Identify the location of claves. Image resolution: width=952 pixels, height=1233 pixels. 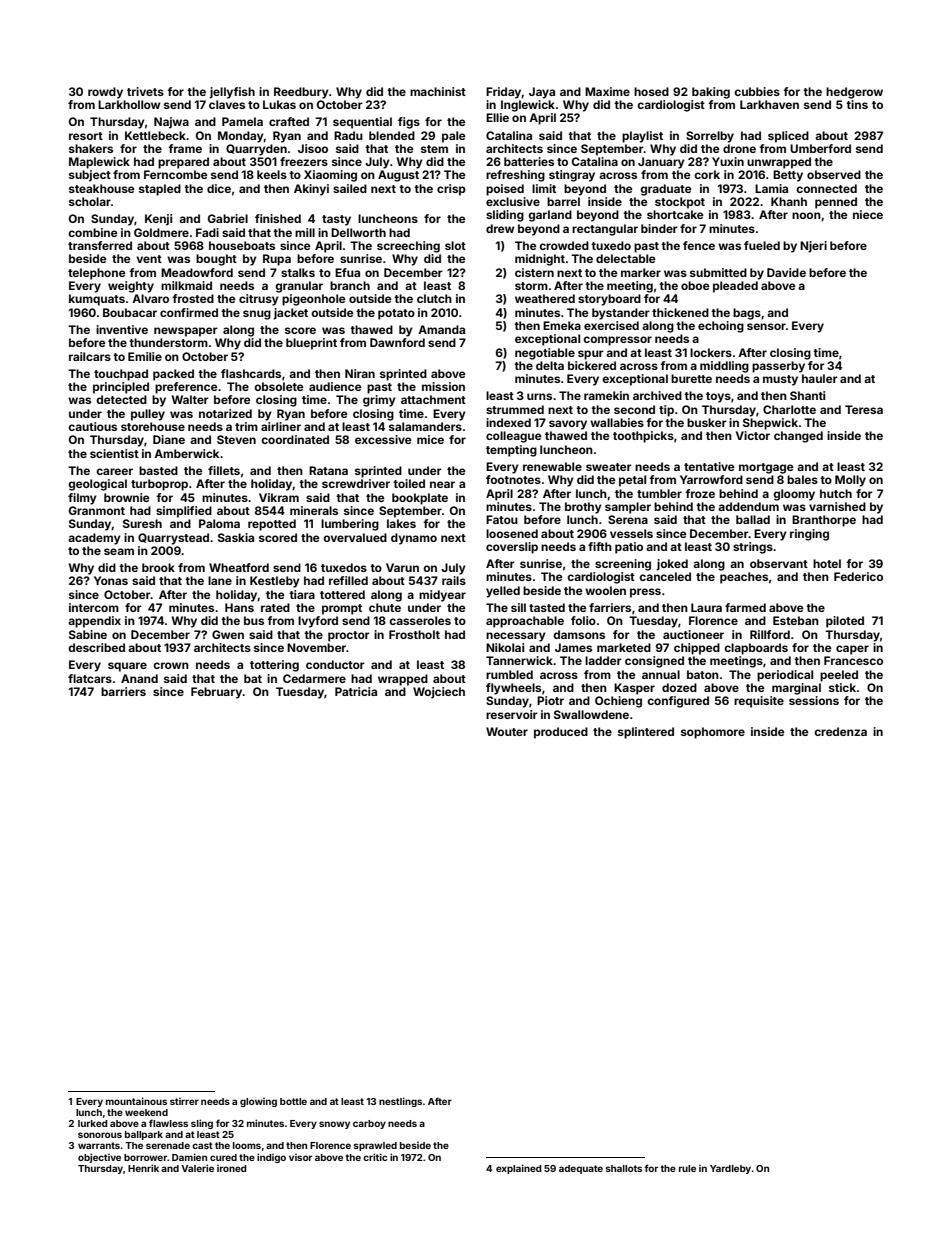
(227, 104).
